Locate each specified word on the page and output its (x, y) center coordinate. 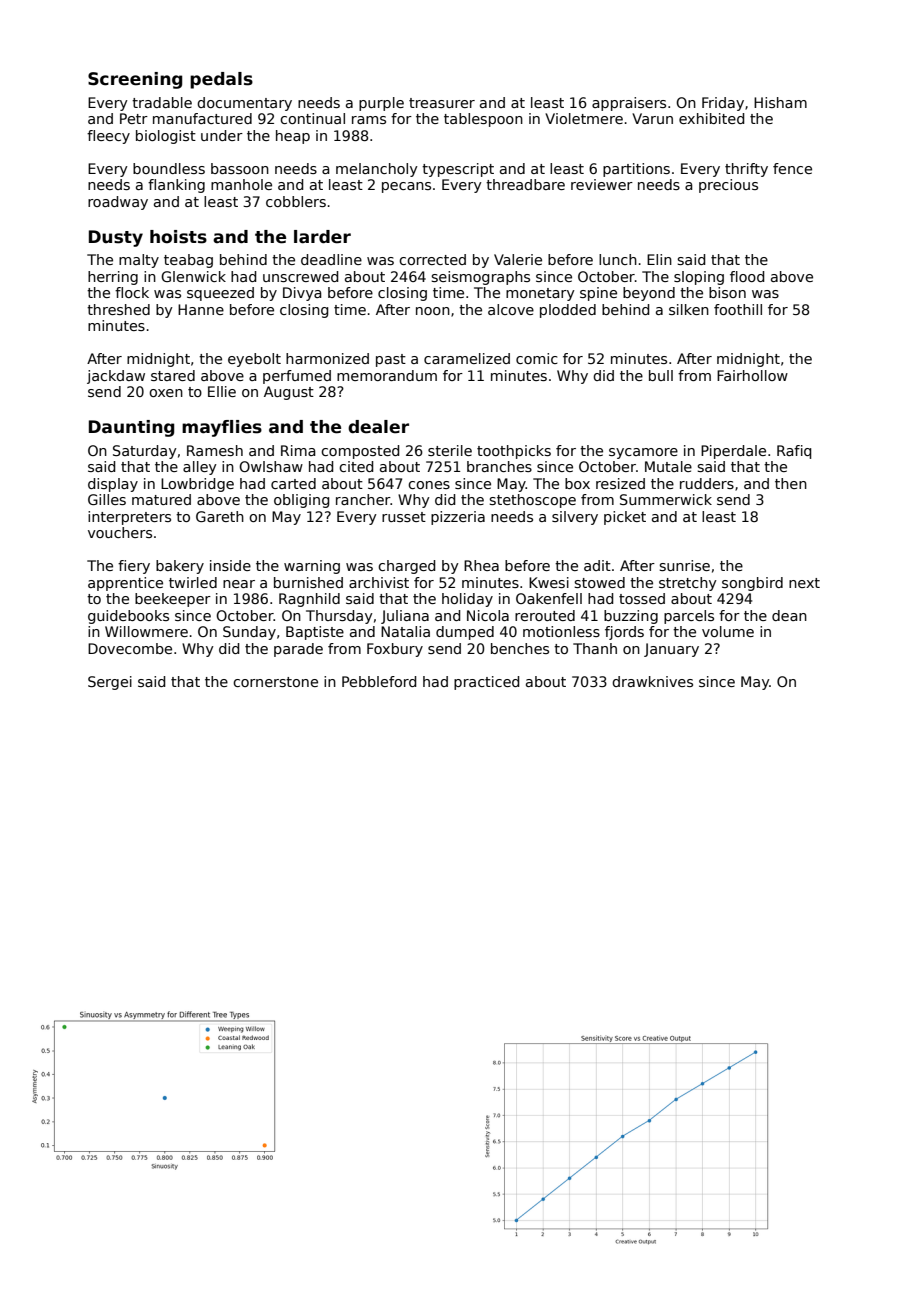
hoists (178, 237)
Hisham (780, 102)
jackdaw (116, 377)
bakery (180, 567)
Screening (135, 80)
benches (520, 648)
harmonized (327, 358)
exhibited (711, 118)
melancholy (377, 170)
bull (661, 375)
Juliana (405, 617)
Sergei (110, 683)
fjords (624, 633)
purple (381, 104)
